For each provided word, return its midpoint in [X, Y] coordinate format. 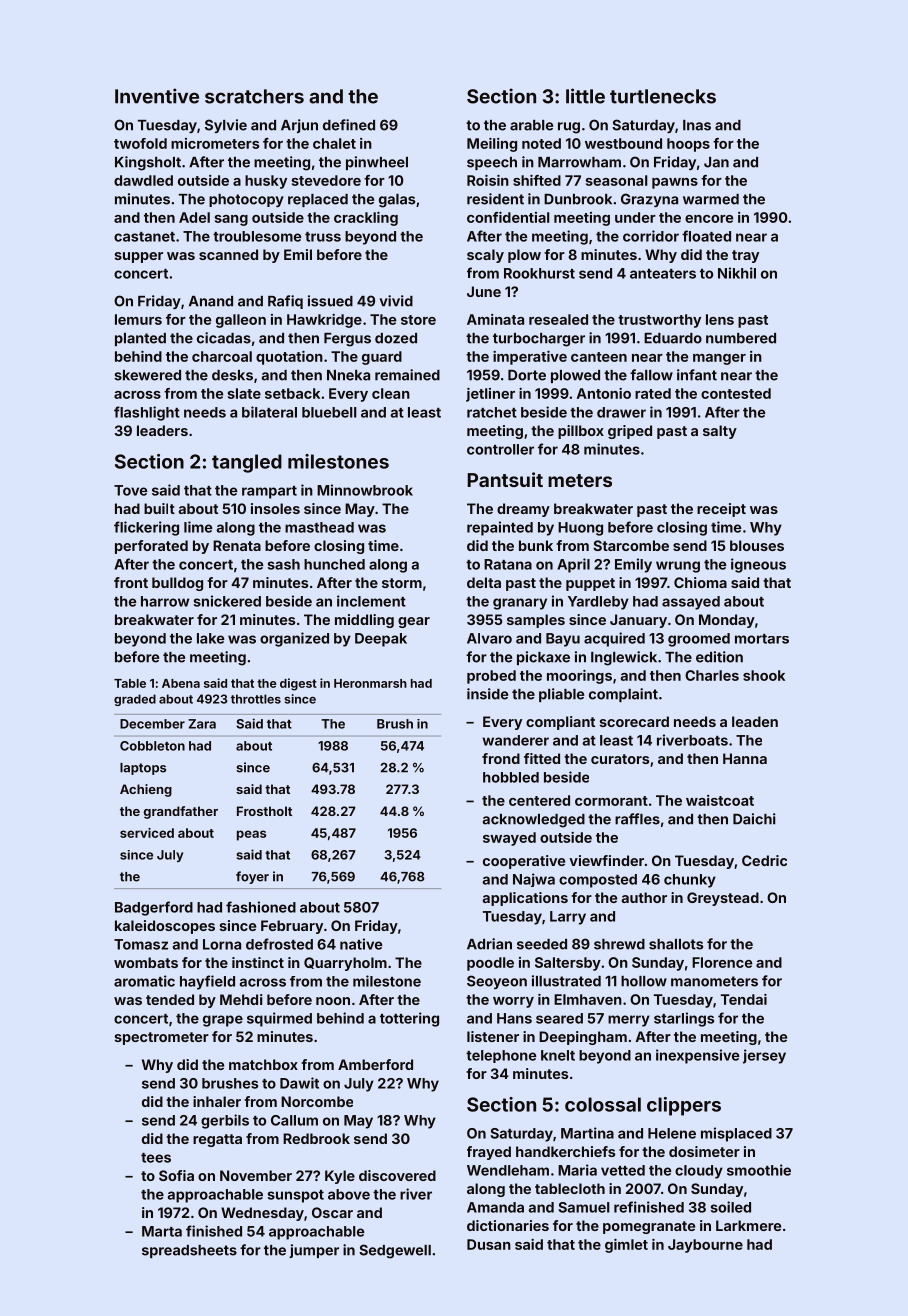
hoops [688, 145]
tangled [247, 463]
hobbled [511, 777]
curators [620, 759]
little [585, 96]
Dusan [489, 1244]
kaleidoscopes [165, 927]
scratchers [254, 96]
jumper [314, 1251]
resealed [558, 319]
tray [745, 256]
